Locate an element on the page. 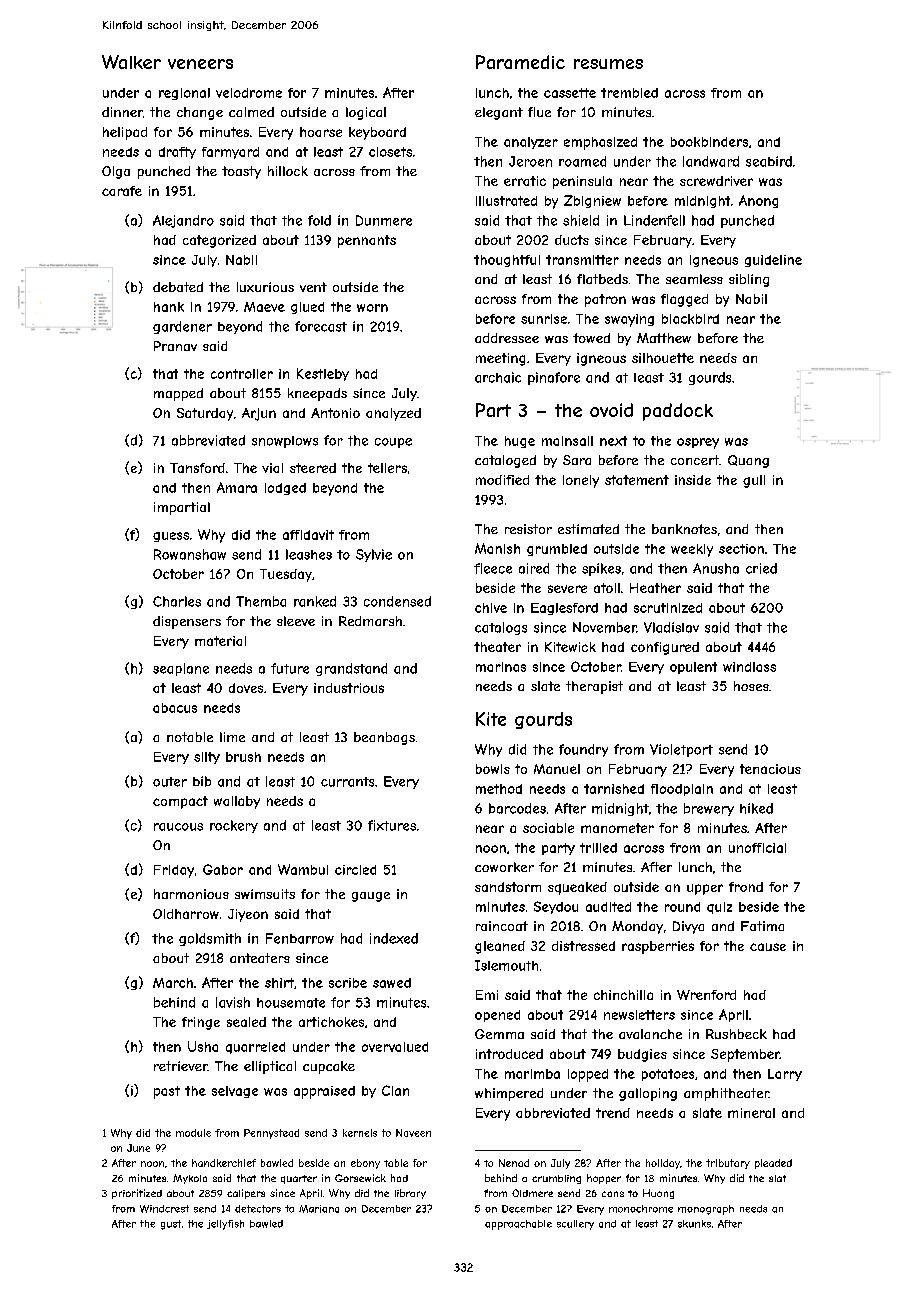  Oldharrow is located at coordinates (186, 914).
